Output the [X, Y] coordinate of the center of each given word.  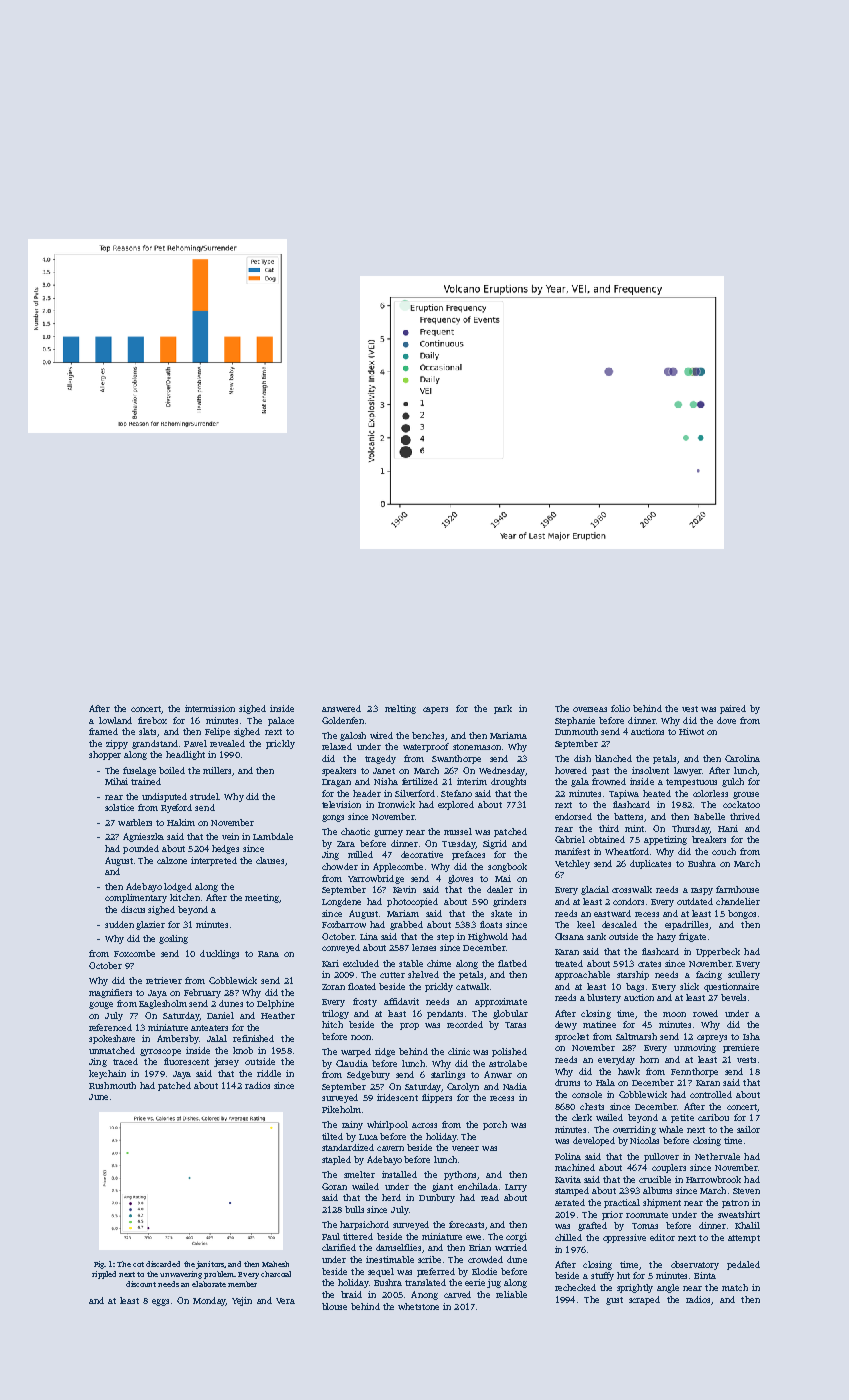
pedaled [743, 1265]
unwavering [181, 1275]
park [503, 709]
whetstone [418, 1306]
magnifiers [110, 993]
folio [620, 708]
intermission [210, 708]
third [609, 828]
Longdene [341, 902]
